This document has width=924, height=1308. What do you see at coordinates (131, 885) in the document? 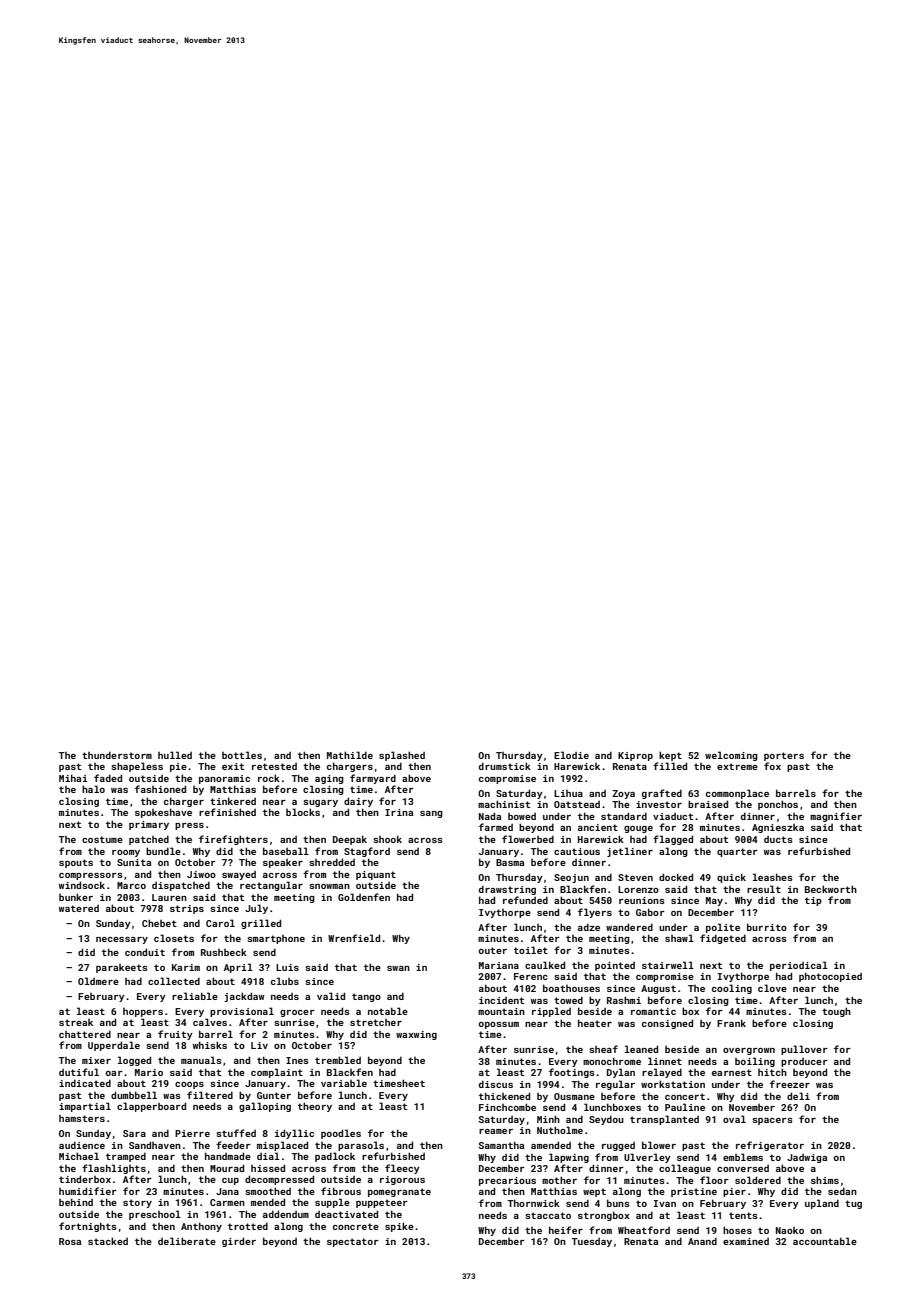
I see `Marco` at bounding box center [131, 885].
